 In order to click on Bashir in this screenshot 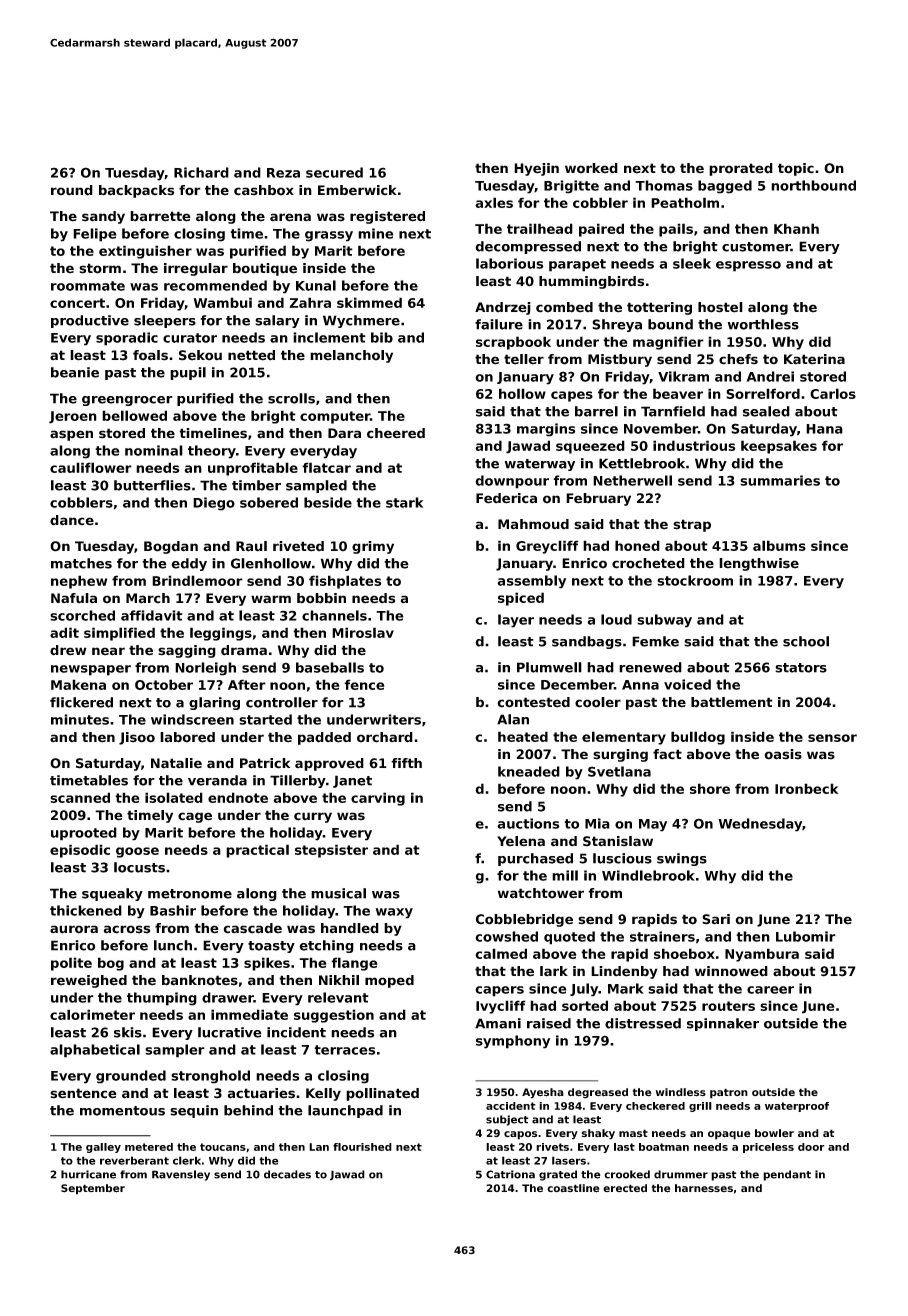, I will do `click(173, 910)`.
